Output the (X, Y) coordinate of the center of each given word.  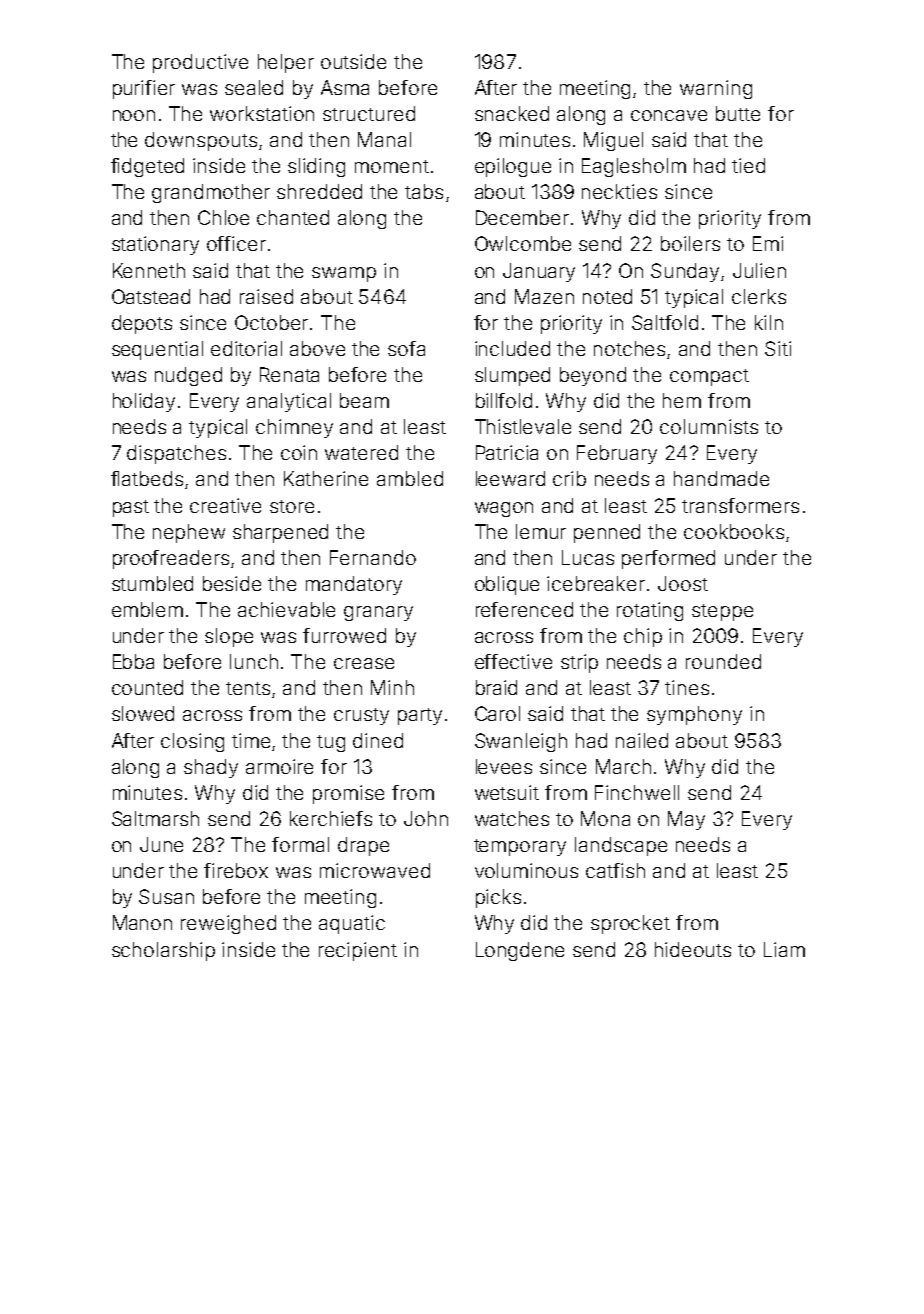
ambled (410, 478)
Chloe (223, 217)
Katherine (326, 478)
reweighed (228, 924)
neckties (619, 191)
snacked (512, 113)
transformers (740, 505)
